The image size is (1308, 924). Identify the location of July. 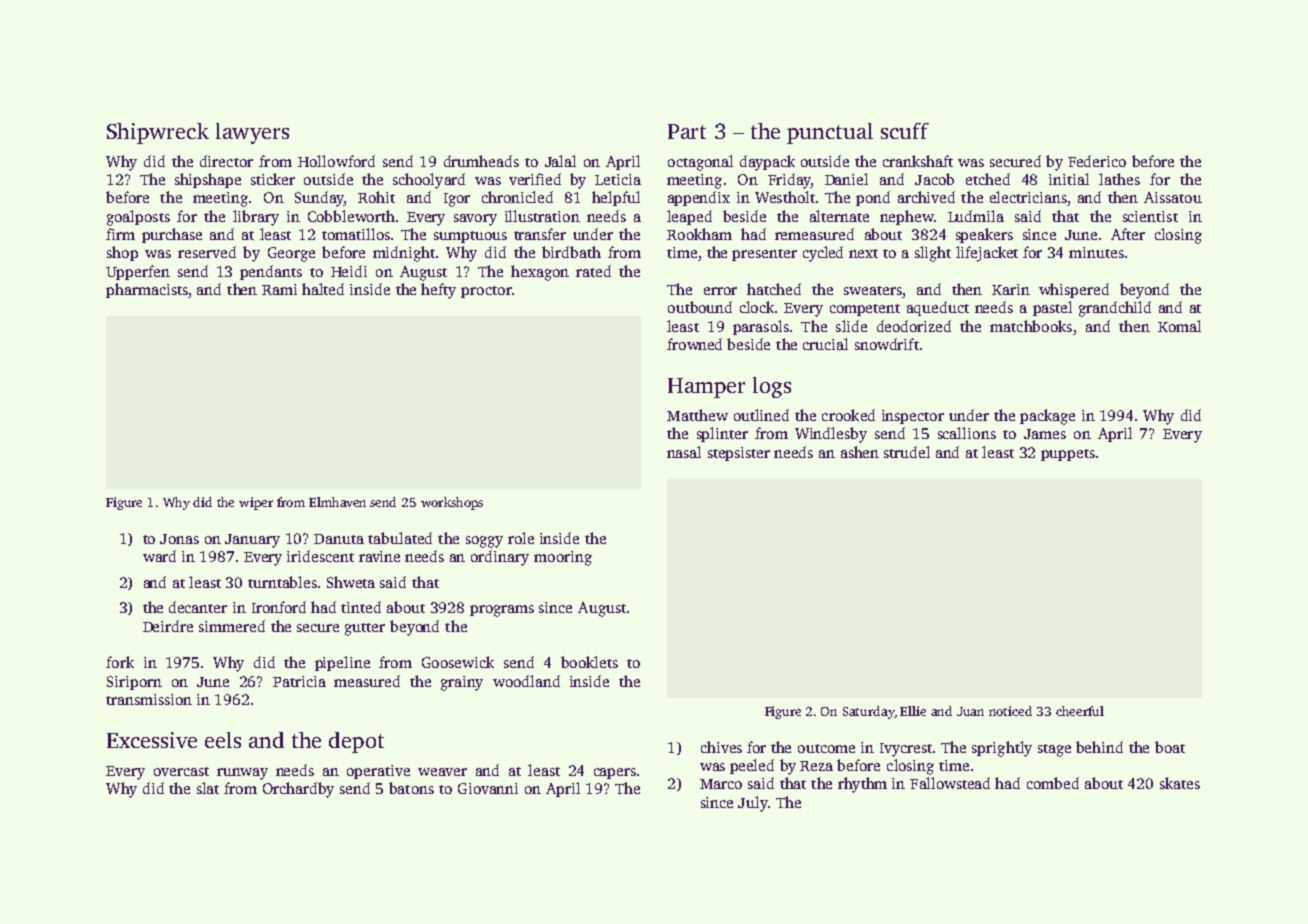
(753, 804).
